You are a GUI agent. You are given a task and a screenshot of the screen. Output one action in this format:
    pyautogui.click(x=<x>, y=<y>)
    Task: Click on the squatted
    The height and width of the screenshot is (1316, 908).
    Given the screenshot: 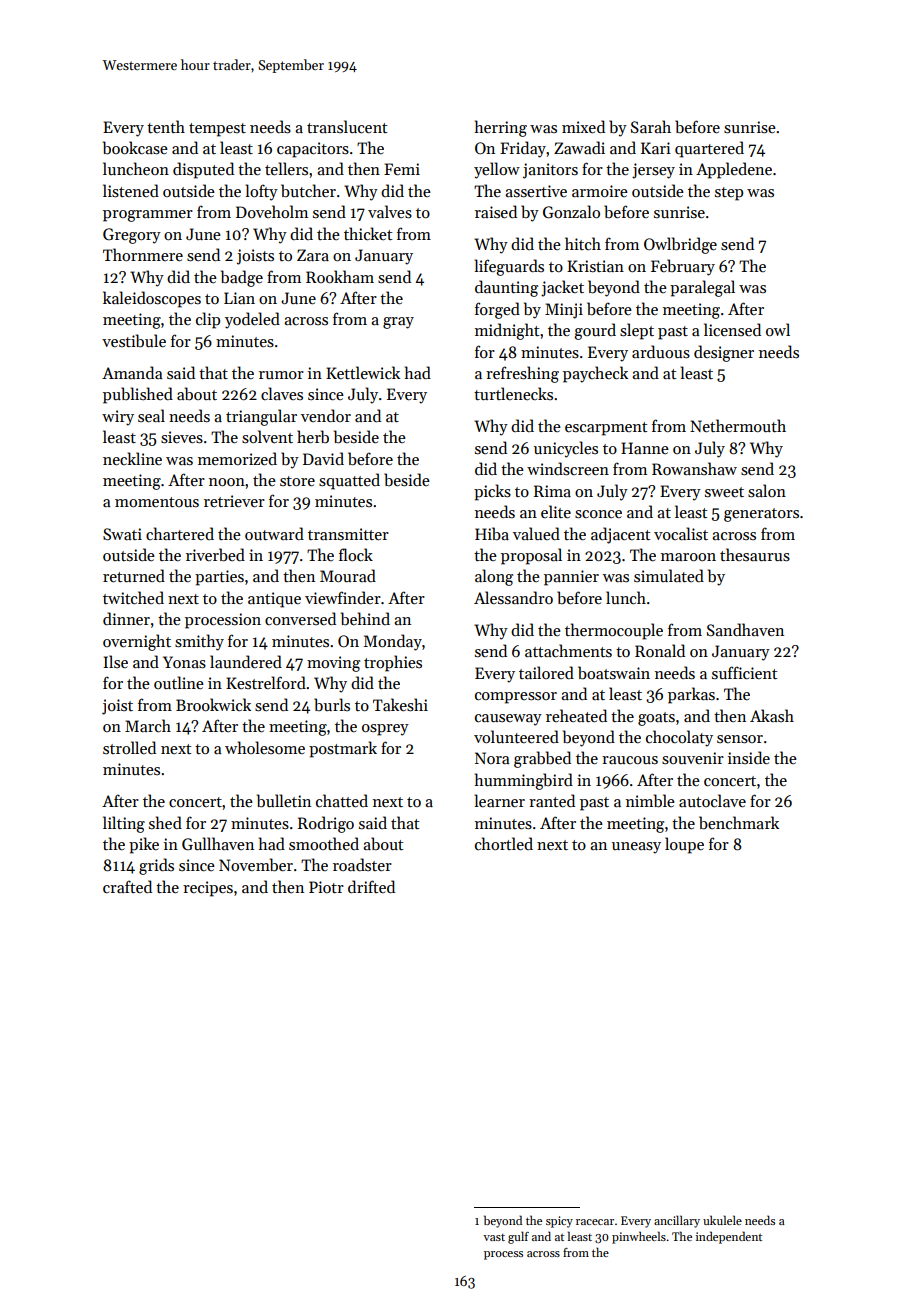 What is the action you would take?
    pyautogui.click(x=349, y=481)
